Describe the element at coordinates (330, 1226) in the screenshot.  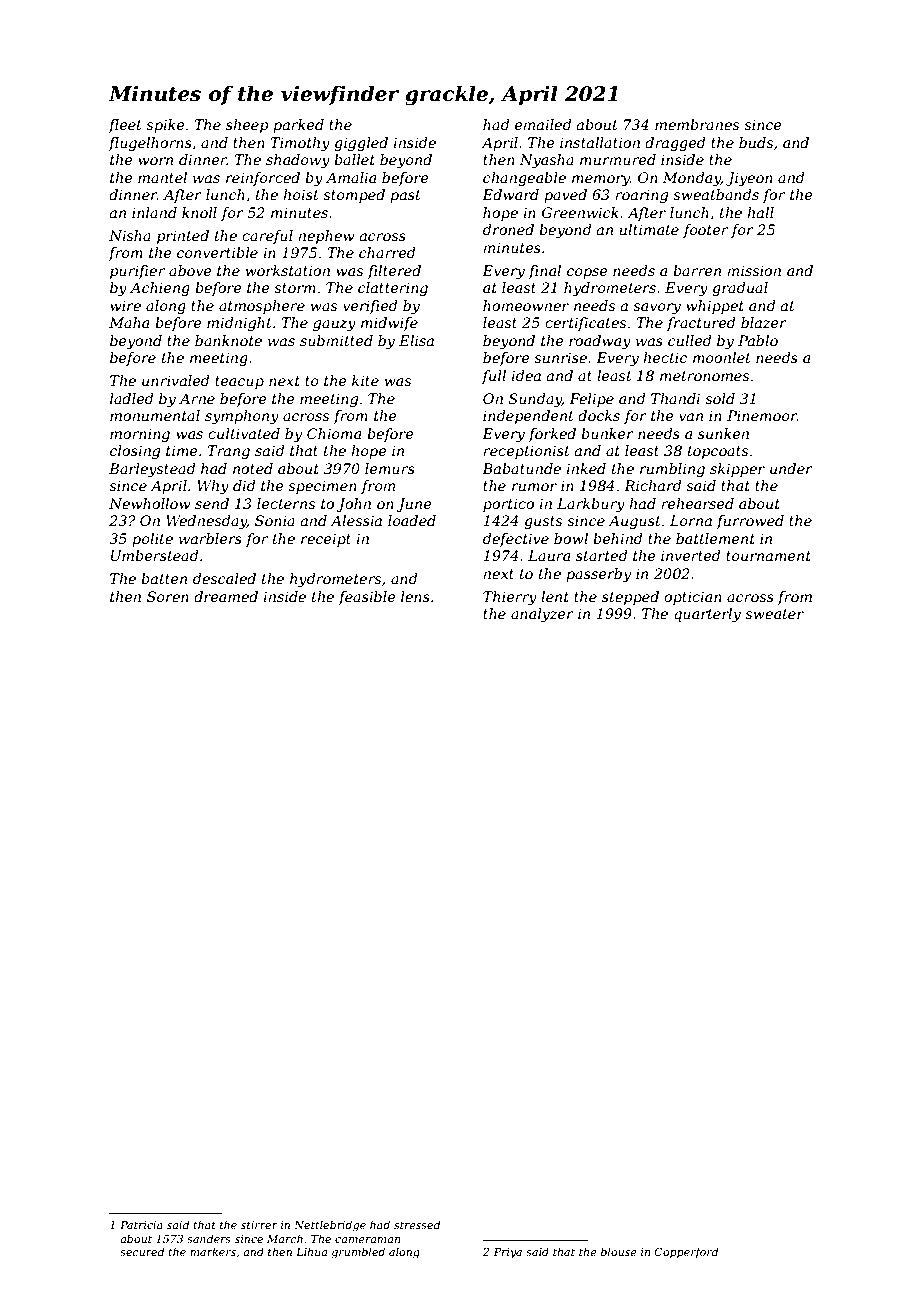
I see `Nettlebridge` at that location.
